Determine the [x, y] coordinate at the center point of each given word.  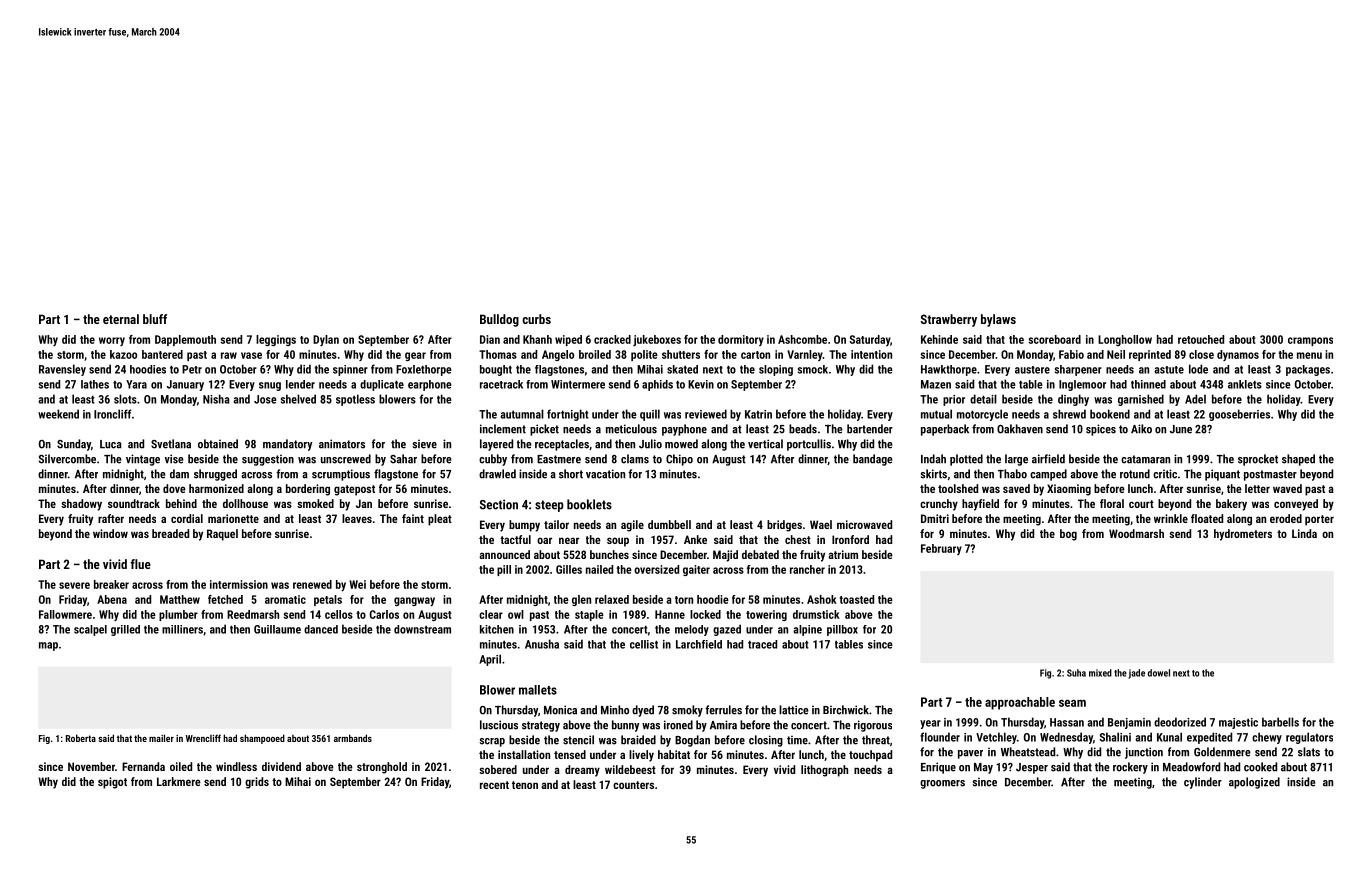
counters [633, 785]
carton [755, 355]
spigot [112, 783]
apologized [1254, 783]
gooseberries [1239, 415]
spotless [355, 400]
